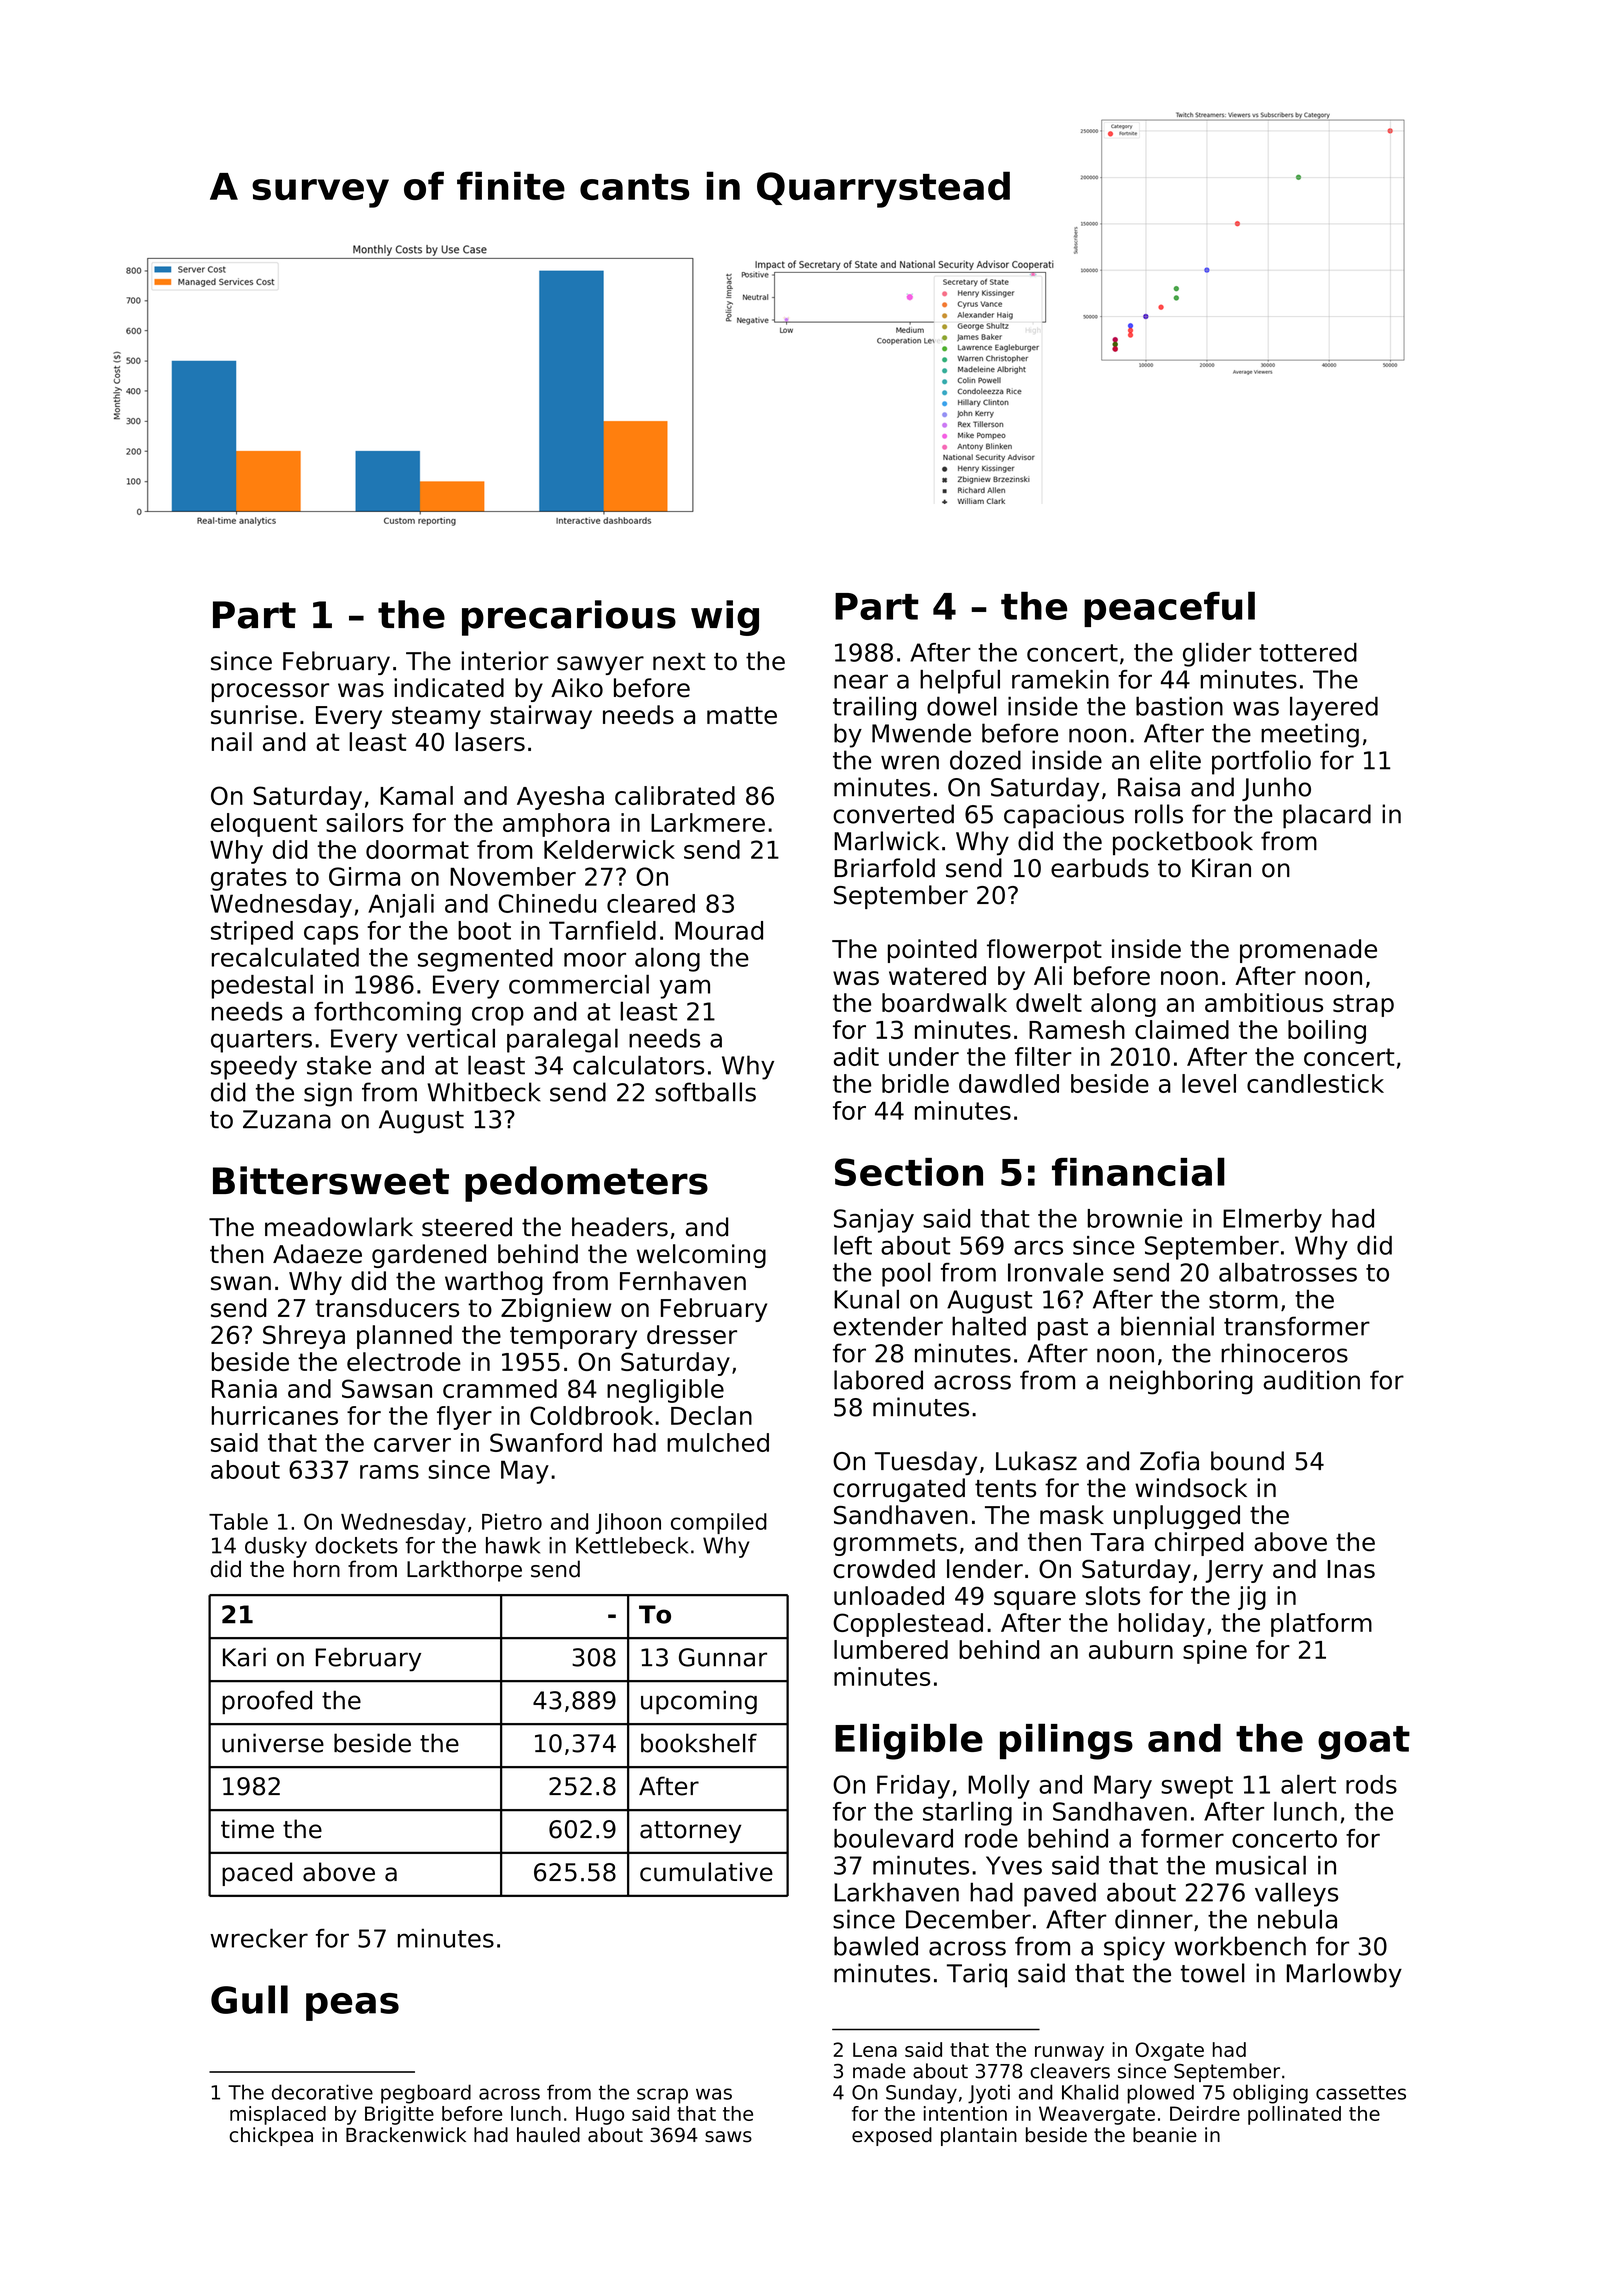 This screenshot has width=1620, height=2292. I want to click on Mwende, so click(921, 733).
